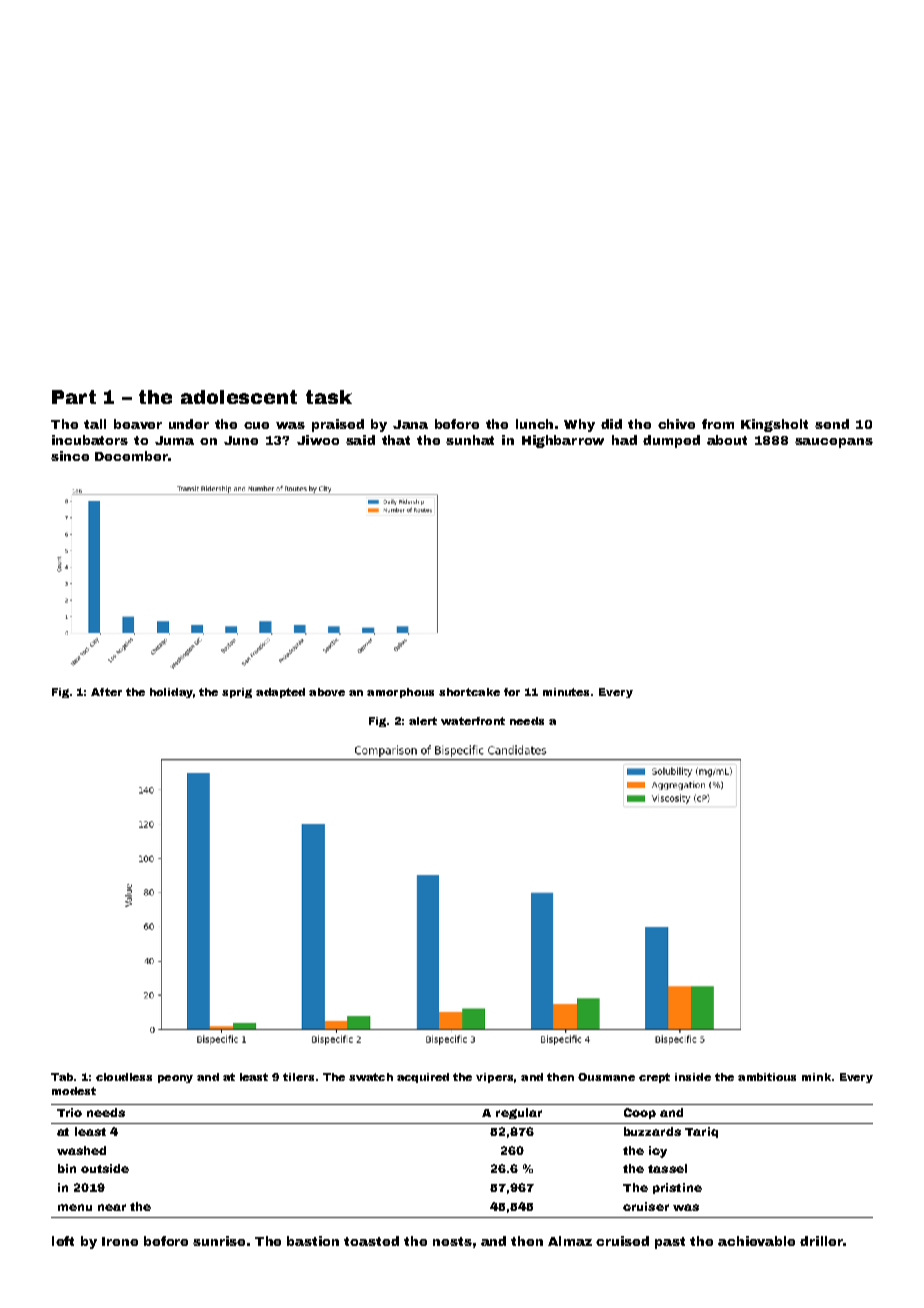 The width and height of the screenshot is (924, 1308). I want to click on since, so click(70, 456).
